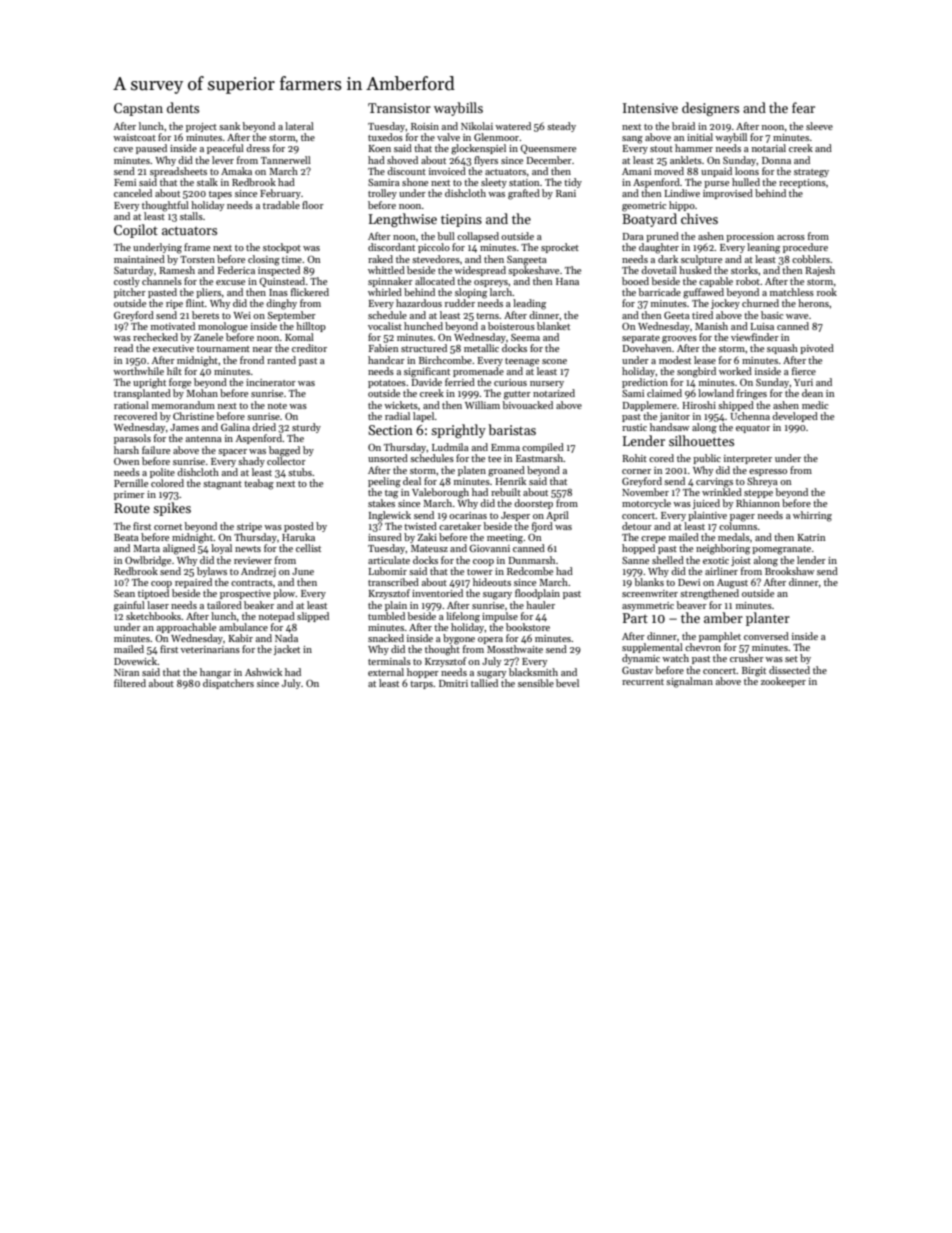  Describe the element at coordinates (661, 458) in the document. I see `cored` at that location.
